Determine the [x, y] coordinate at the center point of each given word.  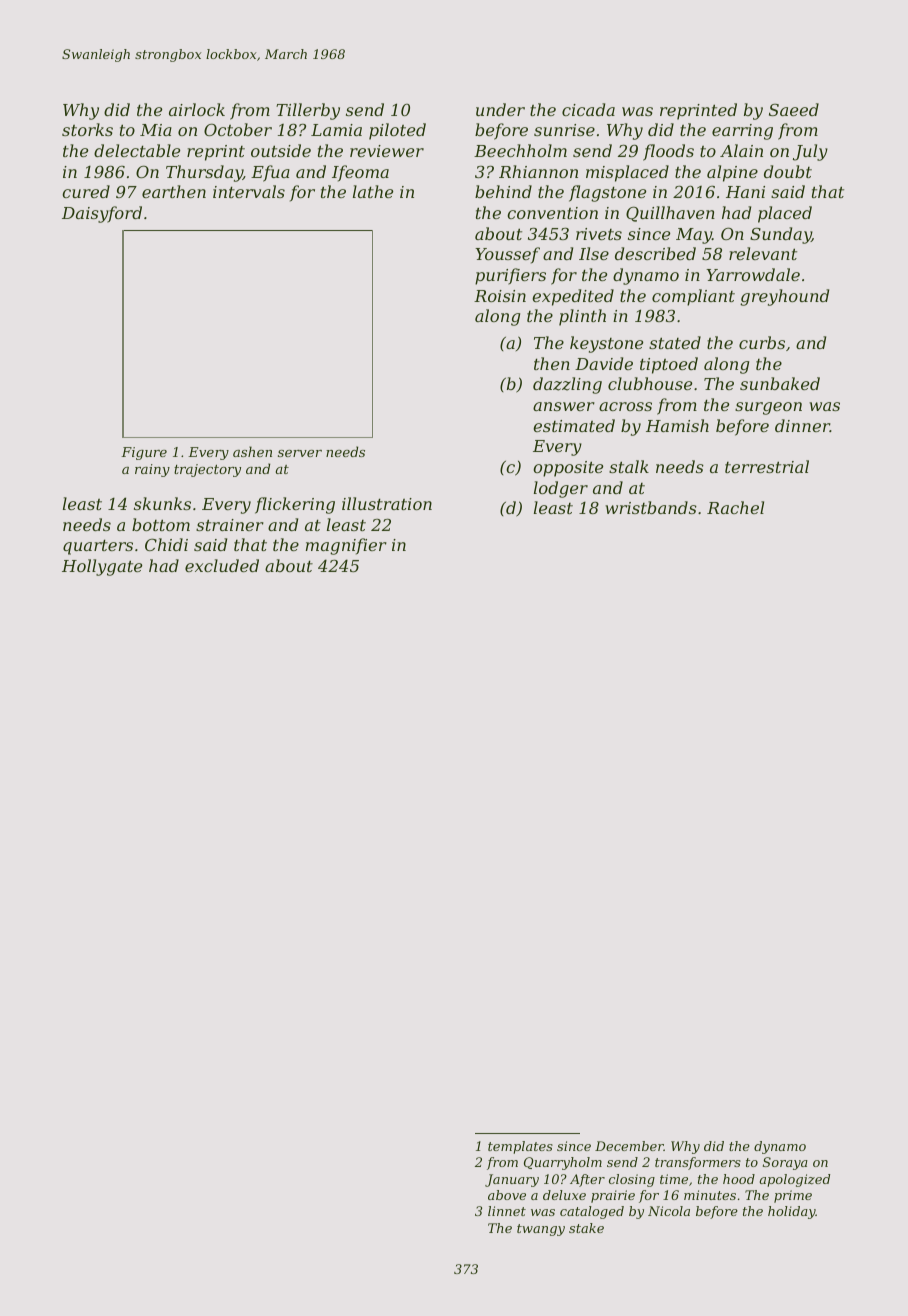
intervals [249, 191]
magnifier [346, 546]
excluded [222, 565]
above [507, 1195]
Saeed [794, 109]
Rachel [735, 507]
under [500, 109]
